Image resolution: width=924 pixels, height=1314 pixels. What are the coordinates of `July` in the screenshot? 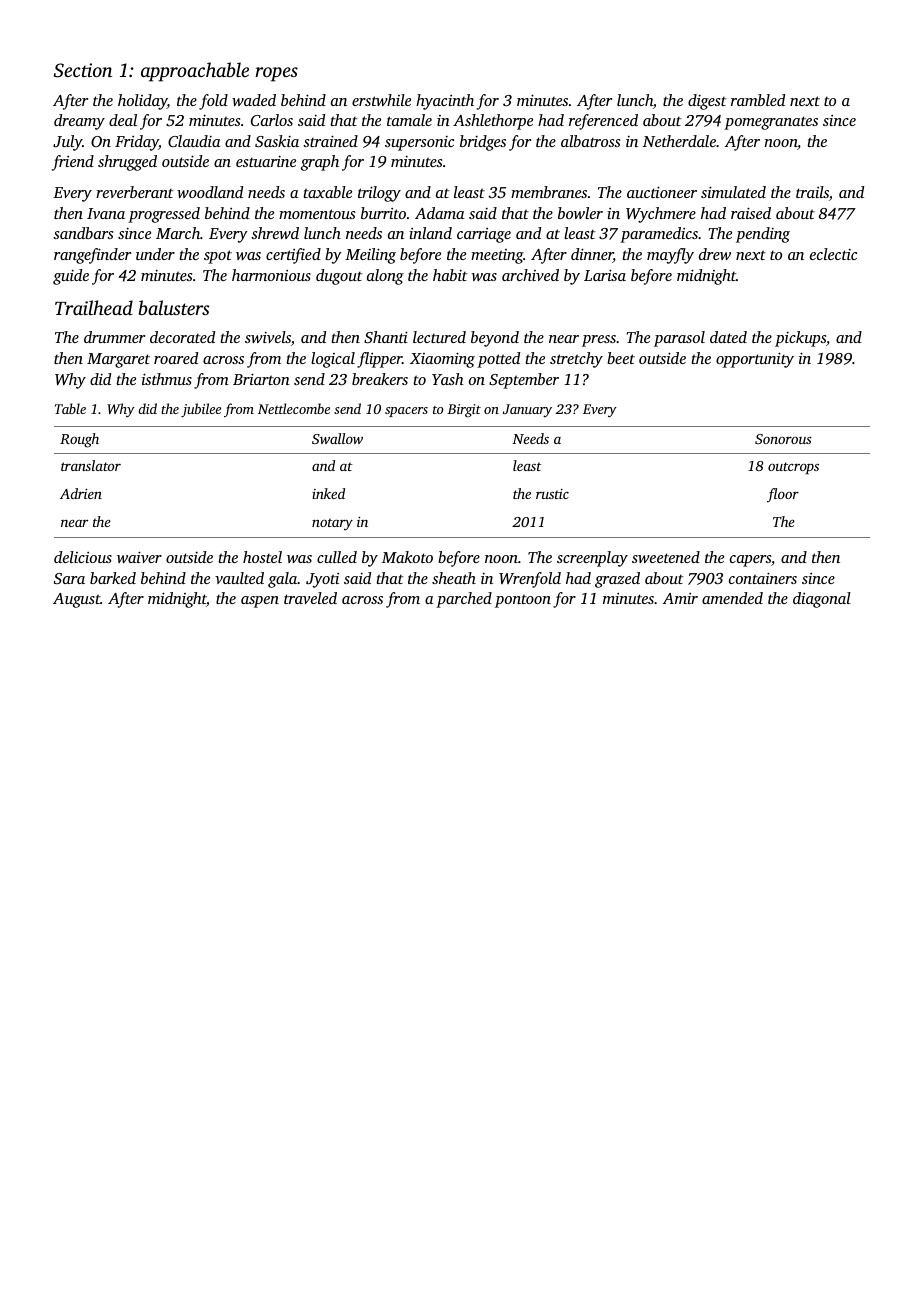 It's located at (67, 143).
